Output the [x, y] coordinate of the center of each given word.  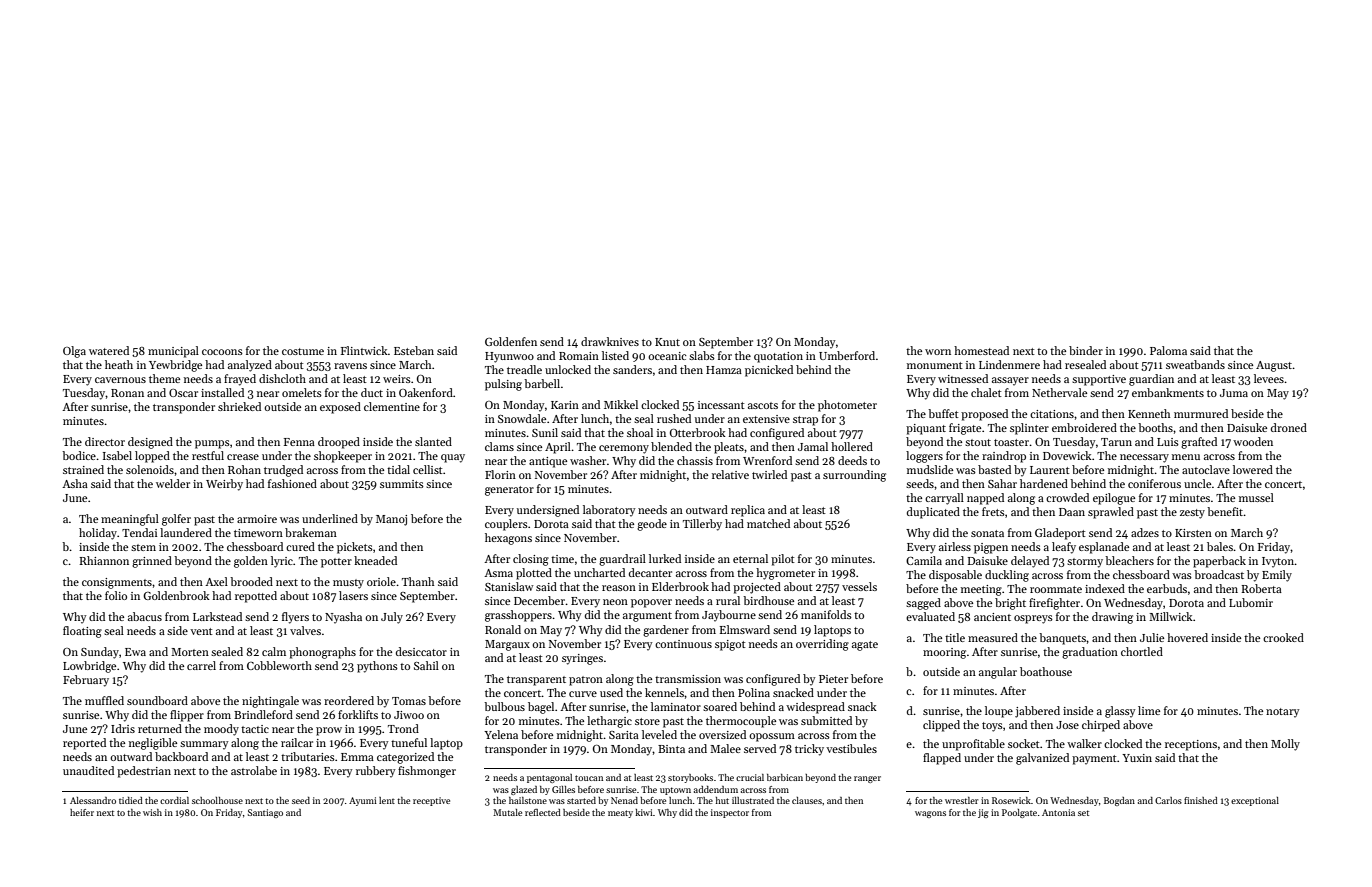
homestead [981, 350]
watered [109, 350]
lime [1149, 710]
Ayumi [363, 801]
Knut [667, 342]
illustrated [753, 800]
